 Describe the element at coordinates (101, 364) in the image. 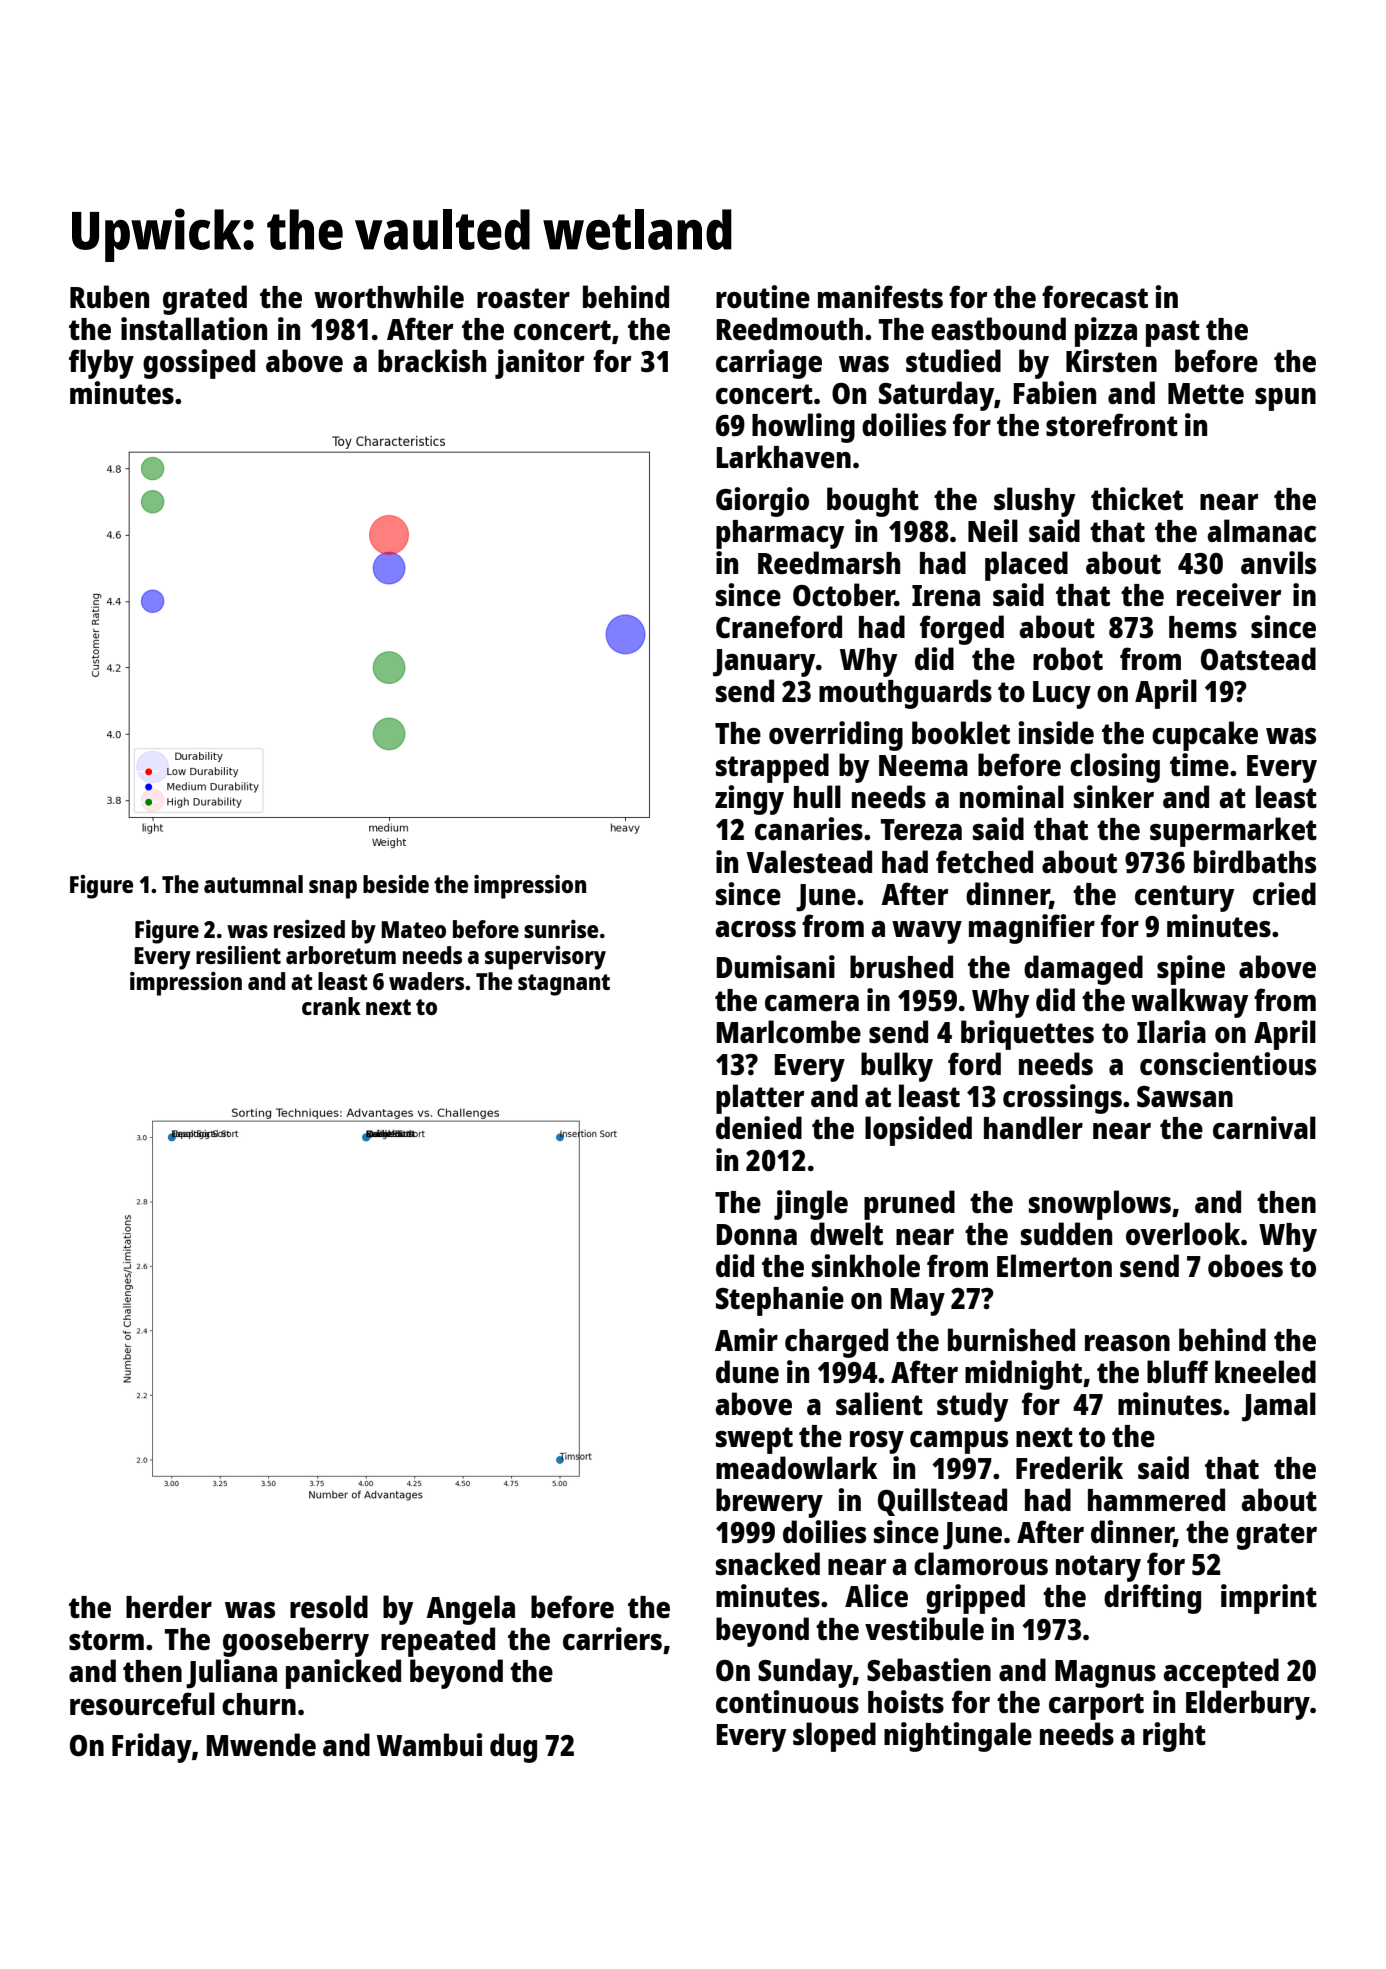

I see `flyby` at that location.
